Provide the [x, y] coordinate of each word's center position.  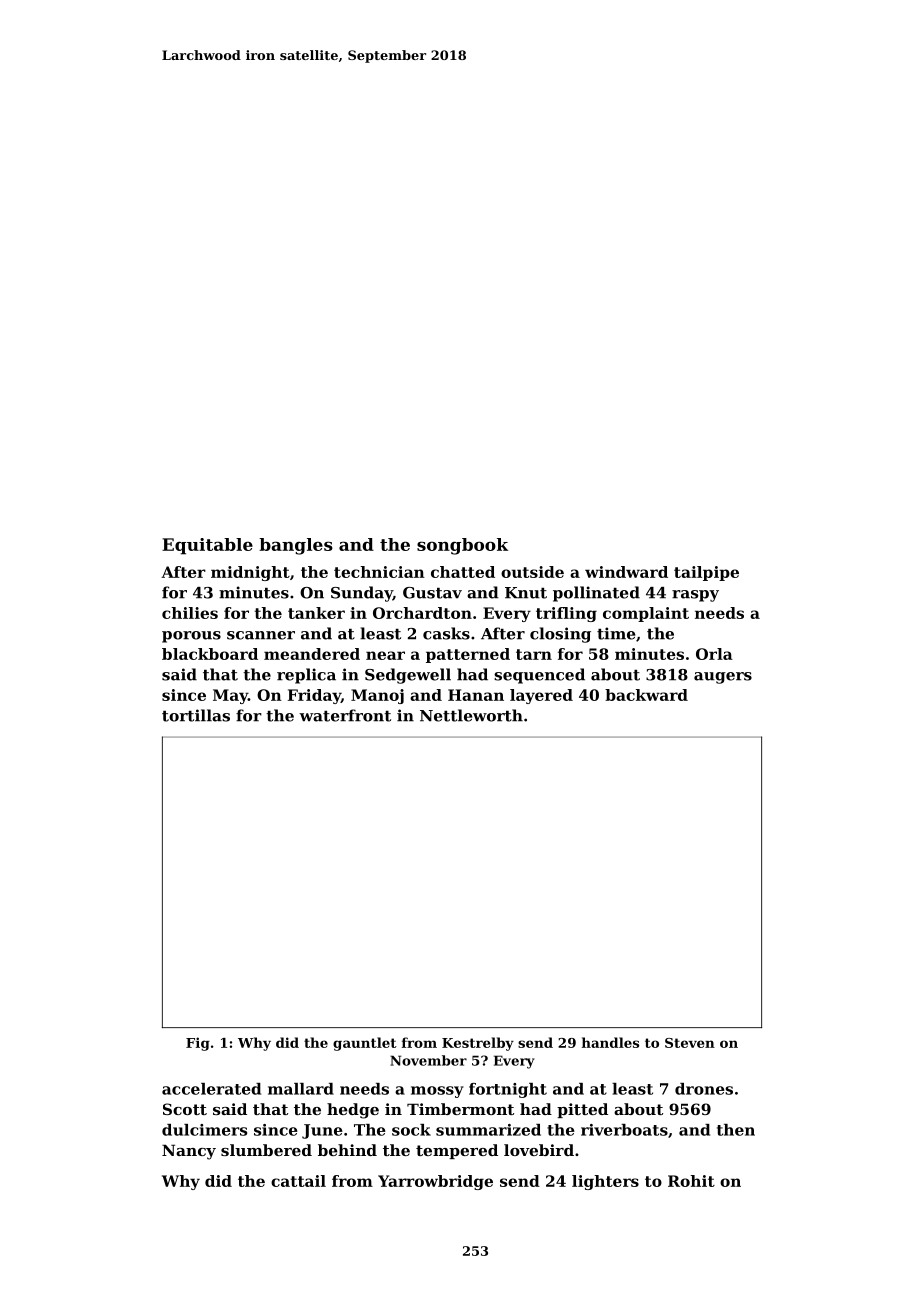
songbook [462, 546]
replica [306, 676]
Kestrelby [478, 1044]
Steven [690, 1043]
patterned [468, 655]
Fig [198, 1044]
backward [646, 695]
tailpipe [706, 573]
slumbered [266, 1150]
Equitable [207, 546]
